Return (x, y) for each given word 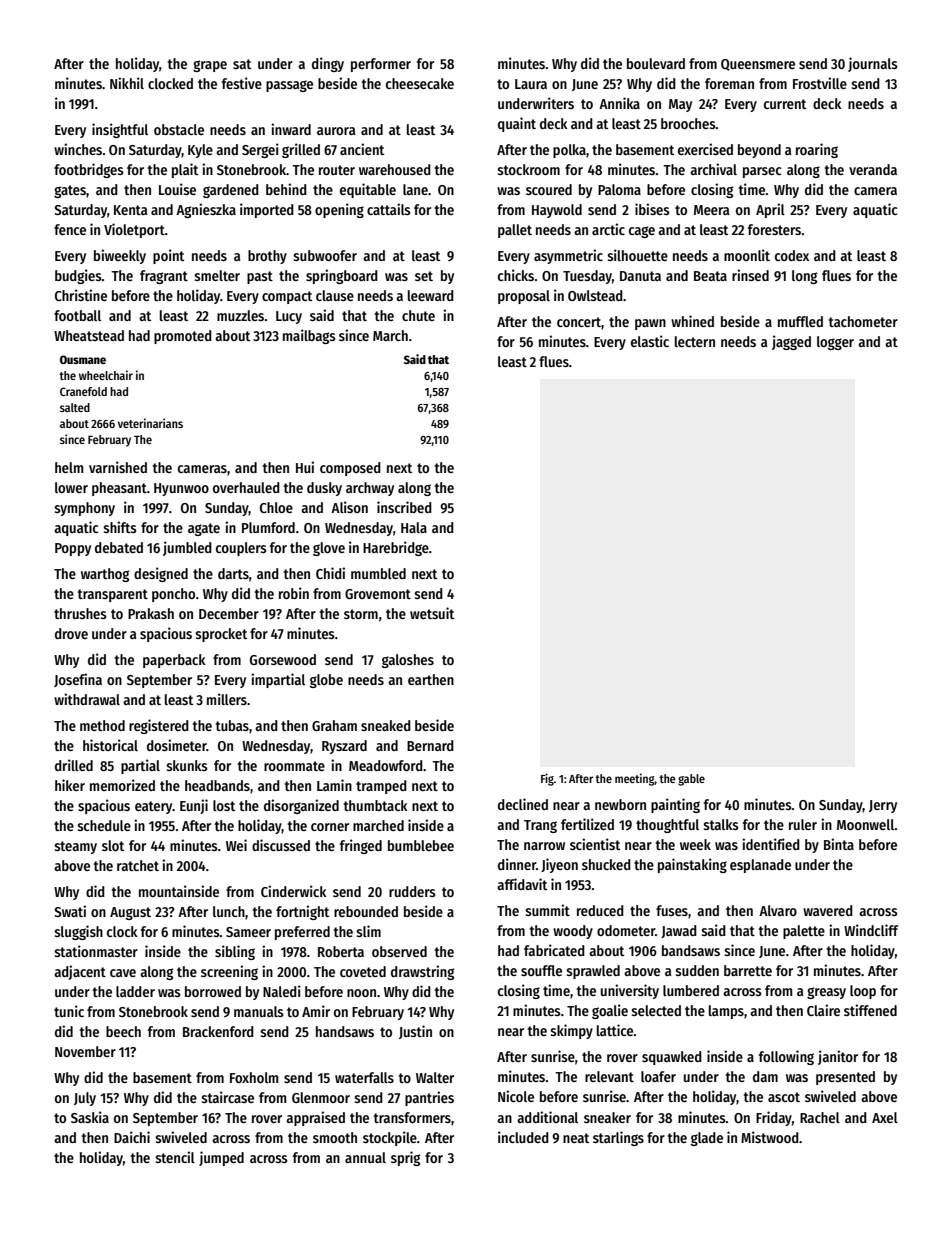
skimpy (572, 1031)
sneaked (386, 725)
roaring (817, 150)
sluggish (79, 932)
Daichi (132, 1137)
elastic (650, 341)
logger (835, 343)
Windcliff (871, 930)
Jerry (883, 806)
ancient (362, 149)
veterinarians (150, 423)
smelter (217, 275)
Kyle (200, 151)
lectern (695, 341)
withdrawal (87, 699)
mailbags (309, 336)
